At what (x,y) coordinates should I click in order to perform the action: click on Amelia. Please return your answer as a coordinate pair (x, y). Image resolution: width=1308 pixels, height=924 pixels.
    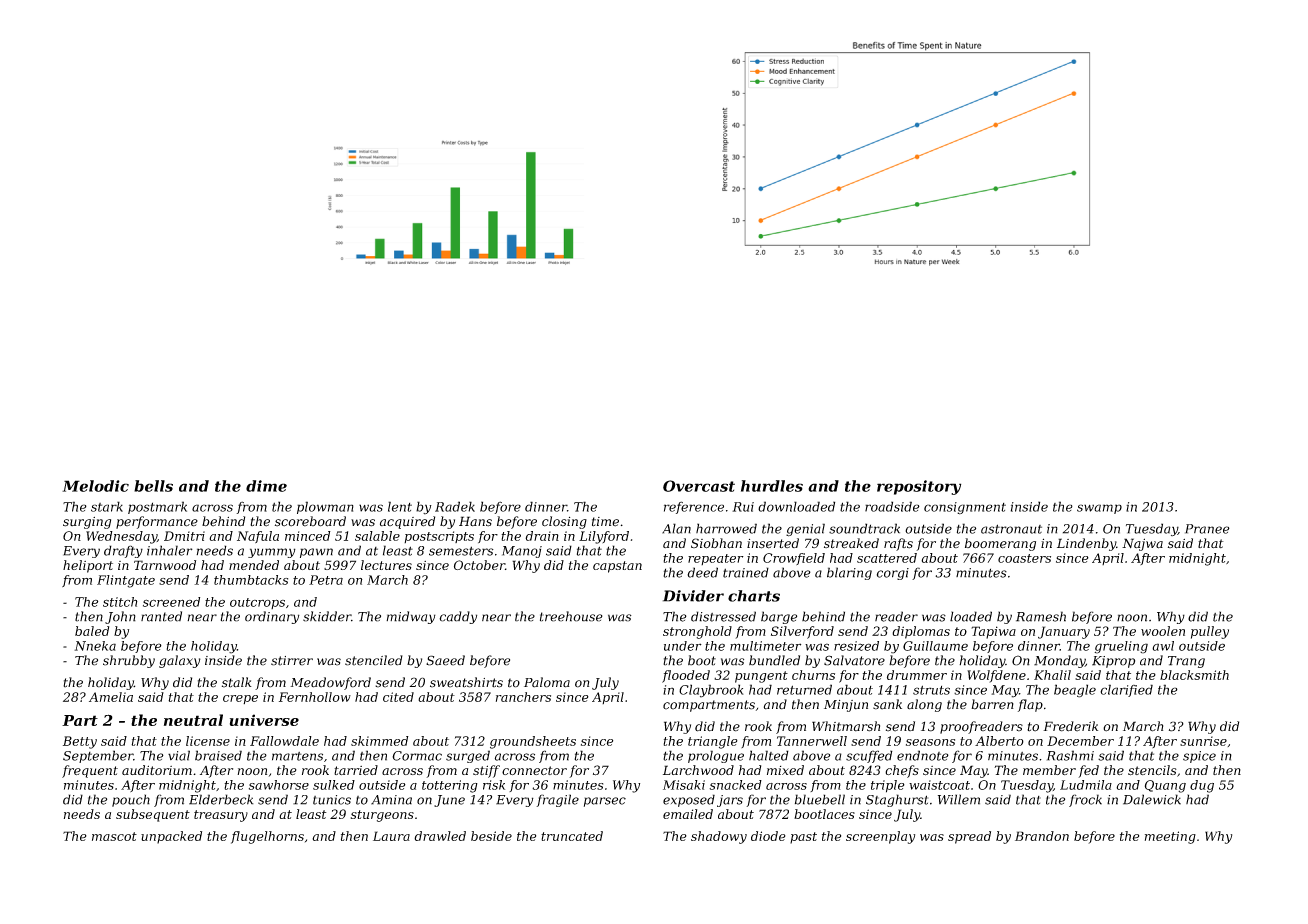
    Looking at the image, I should click on (111, 697).
